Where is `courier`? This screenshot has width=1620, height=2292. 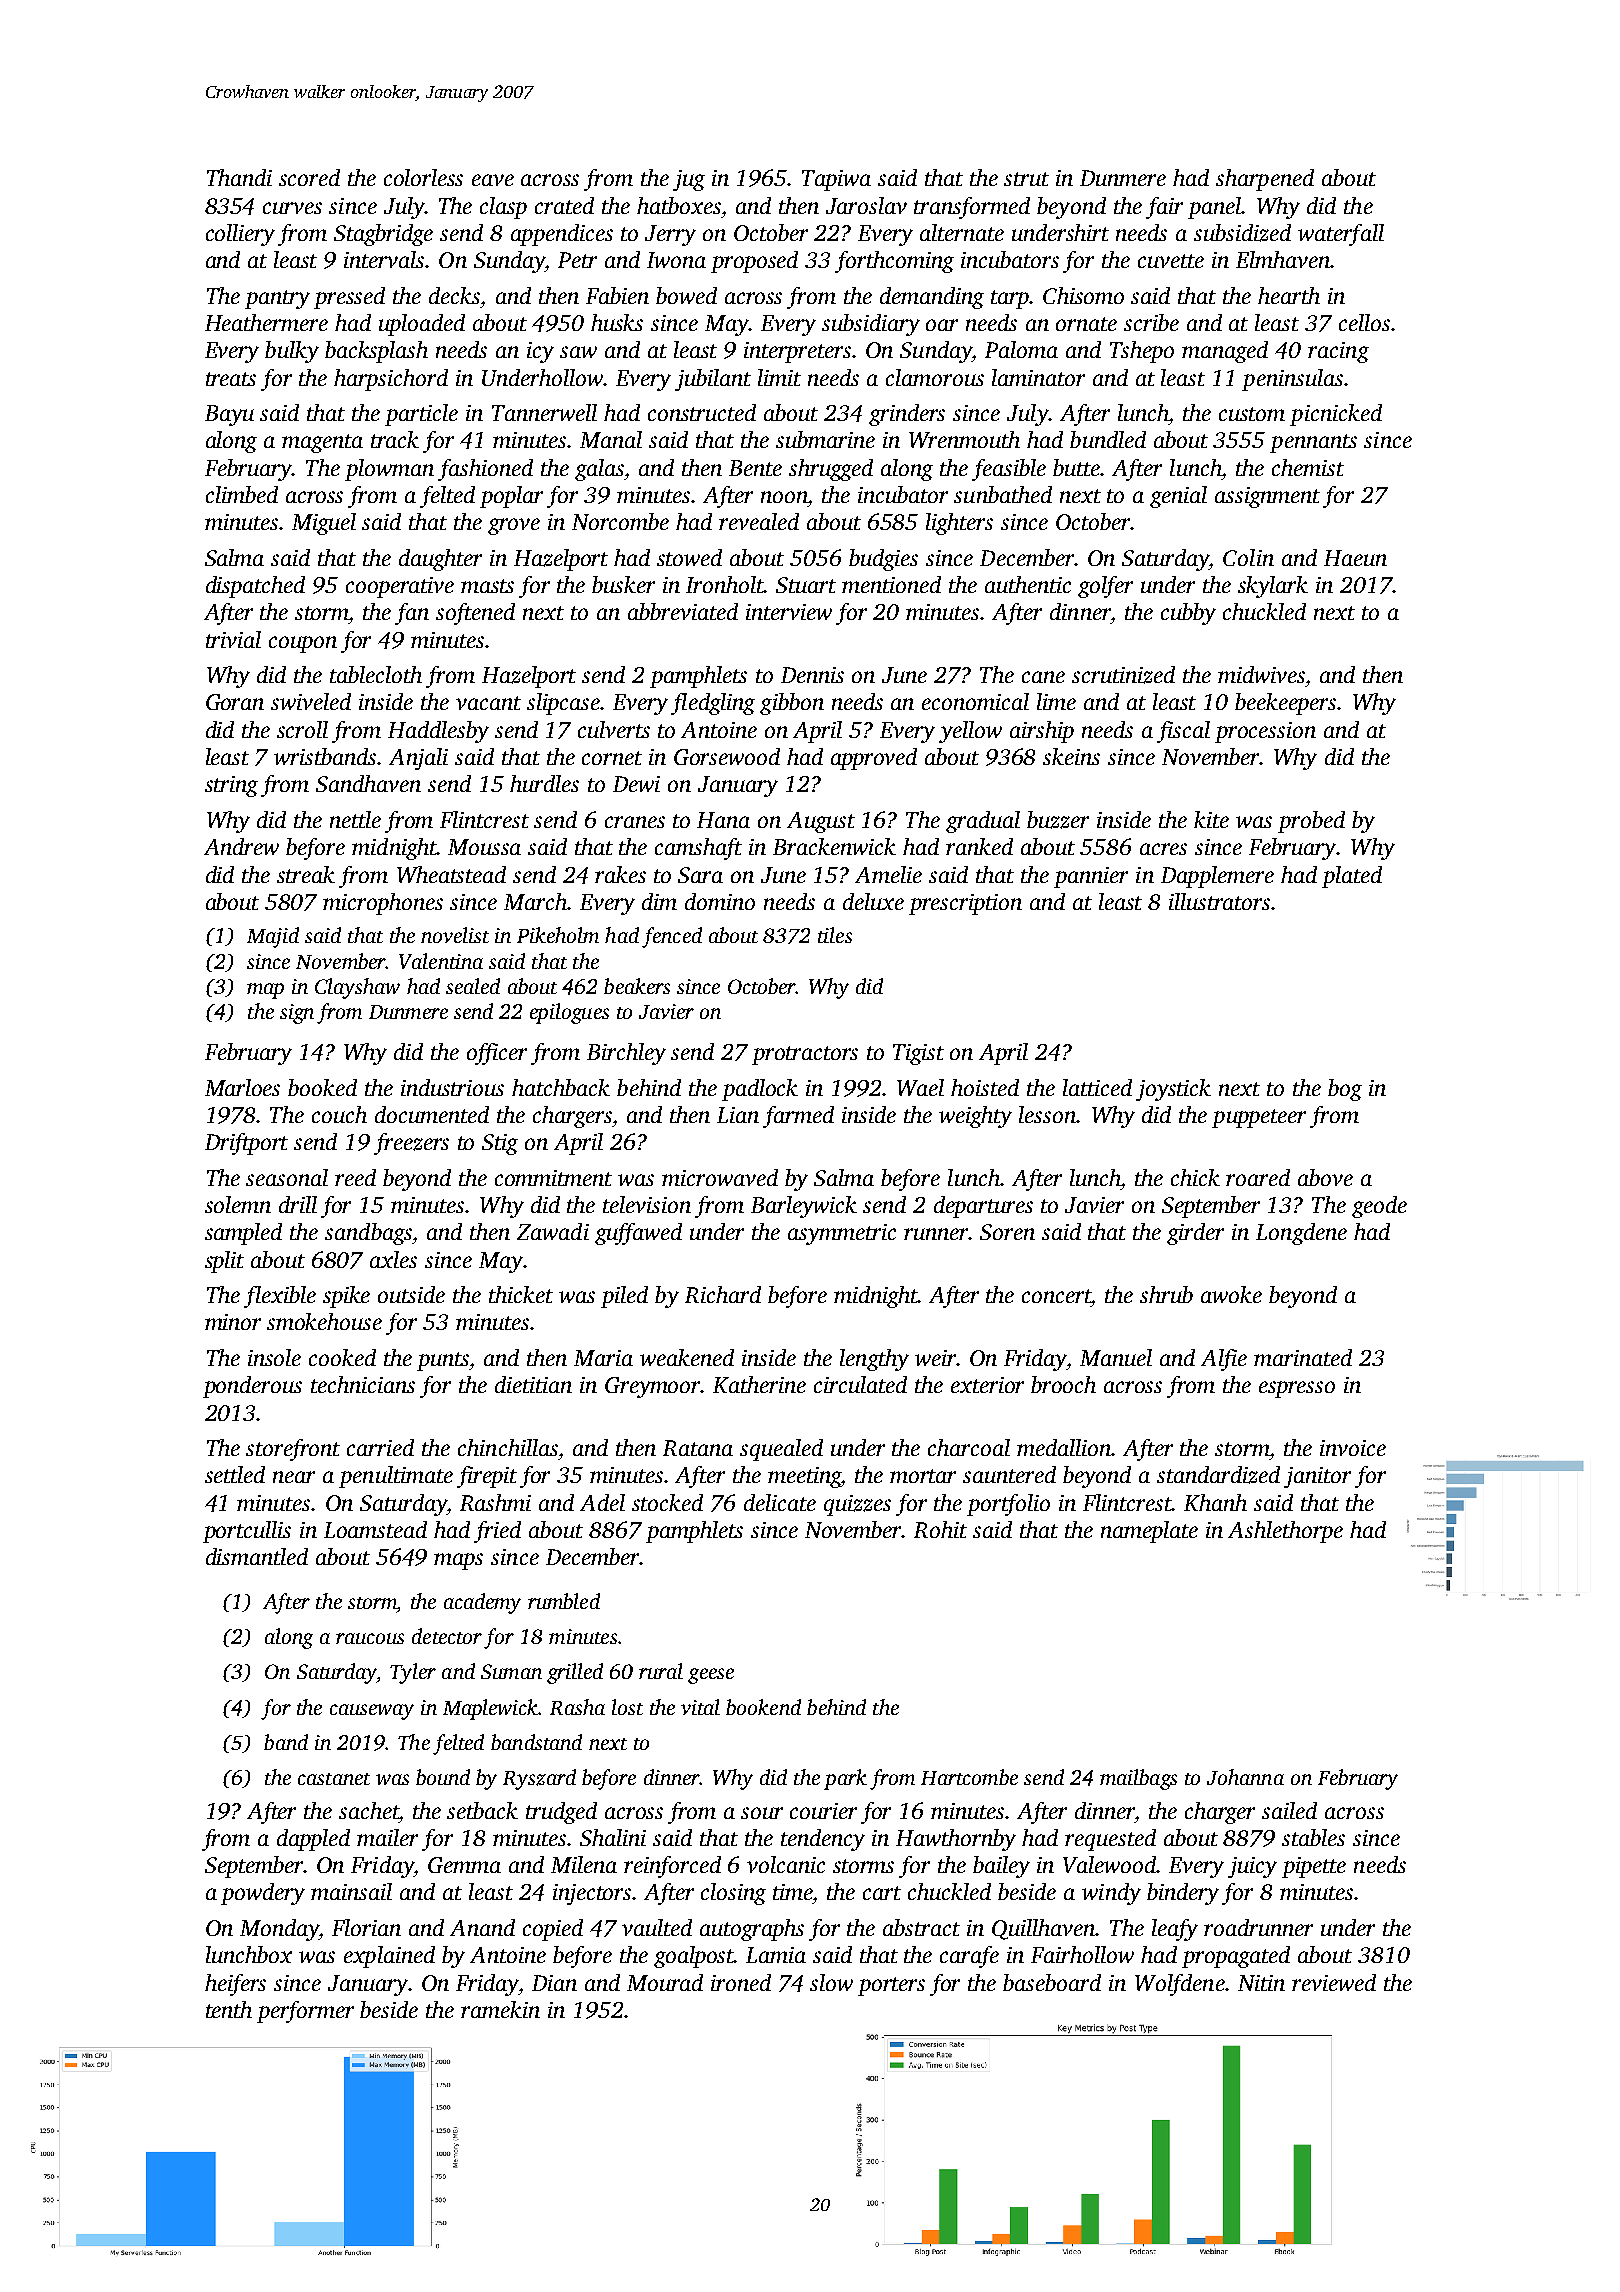
courier is located at coordinates (823, 1811).
